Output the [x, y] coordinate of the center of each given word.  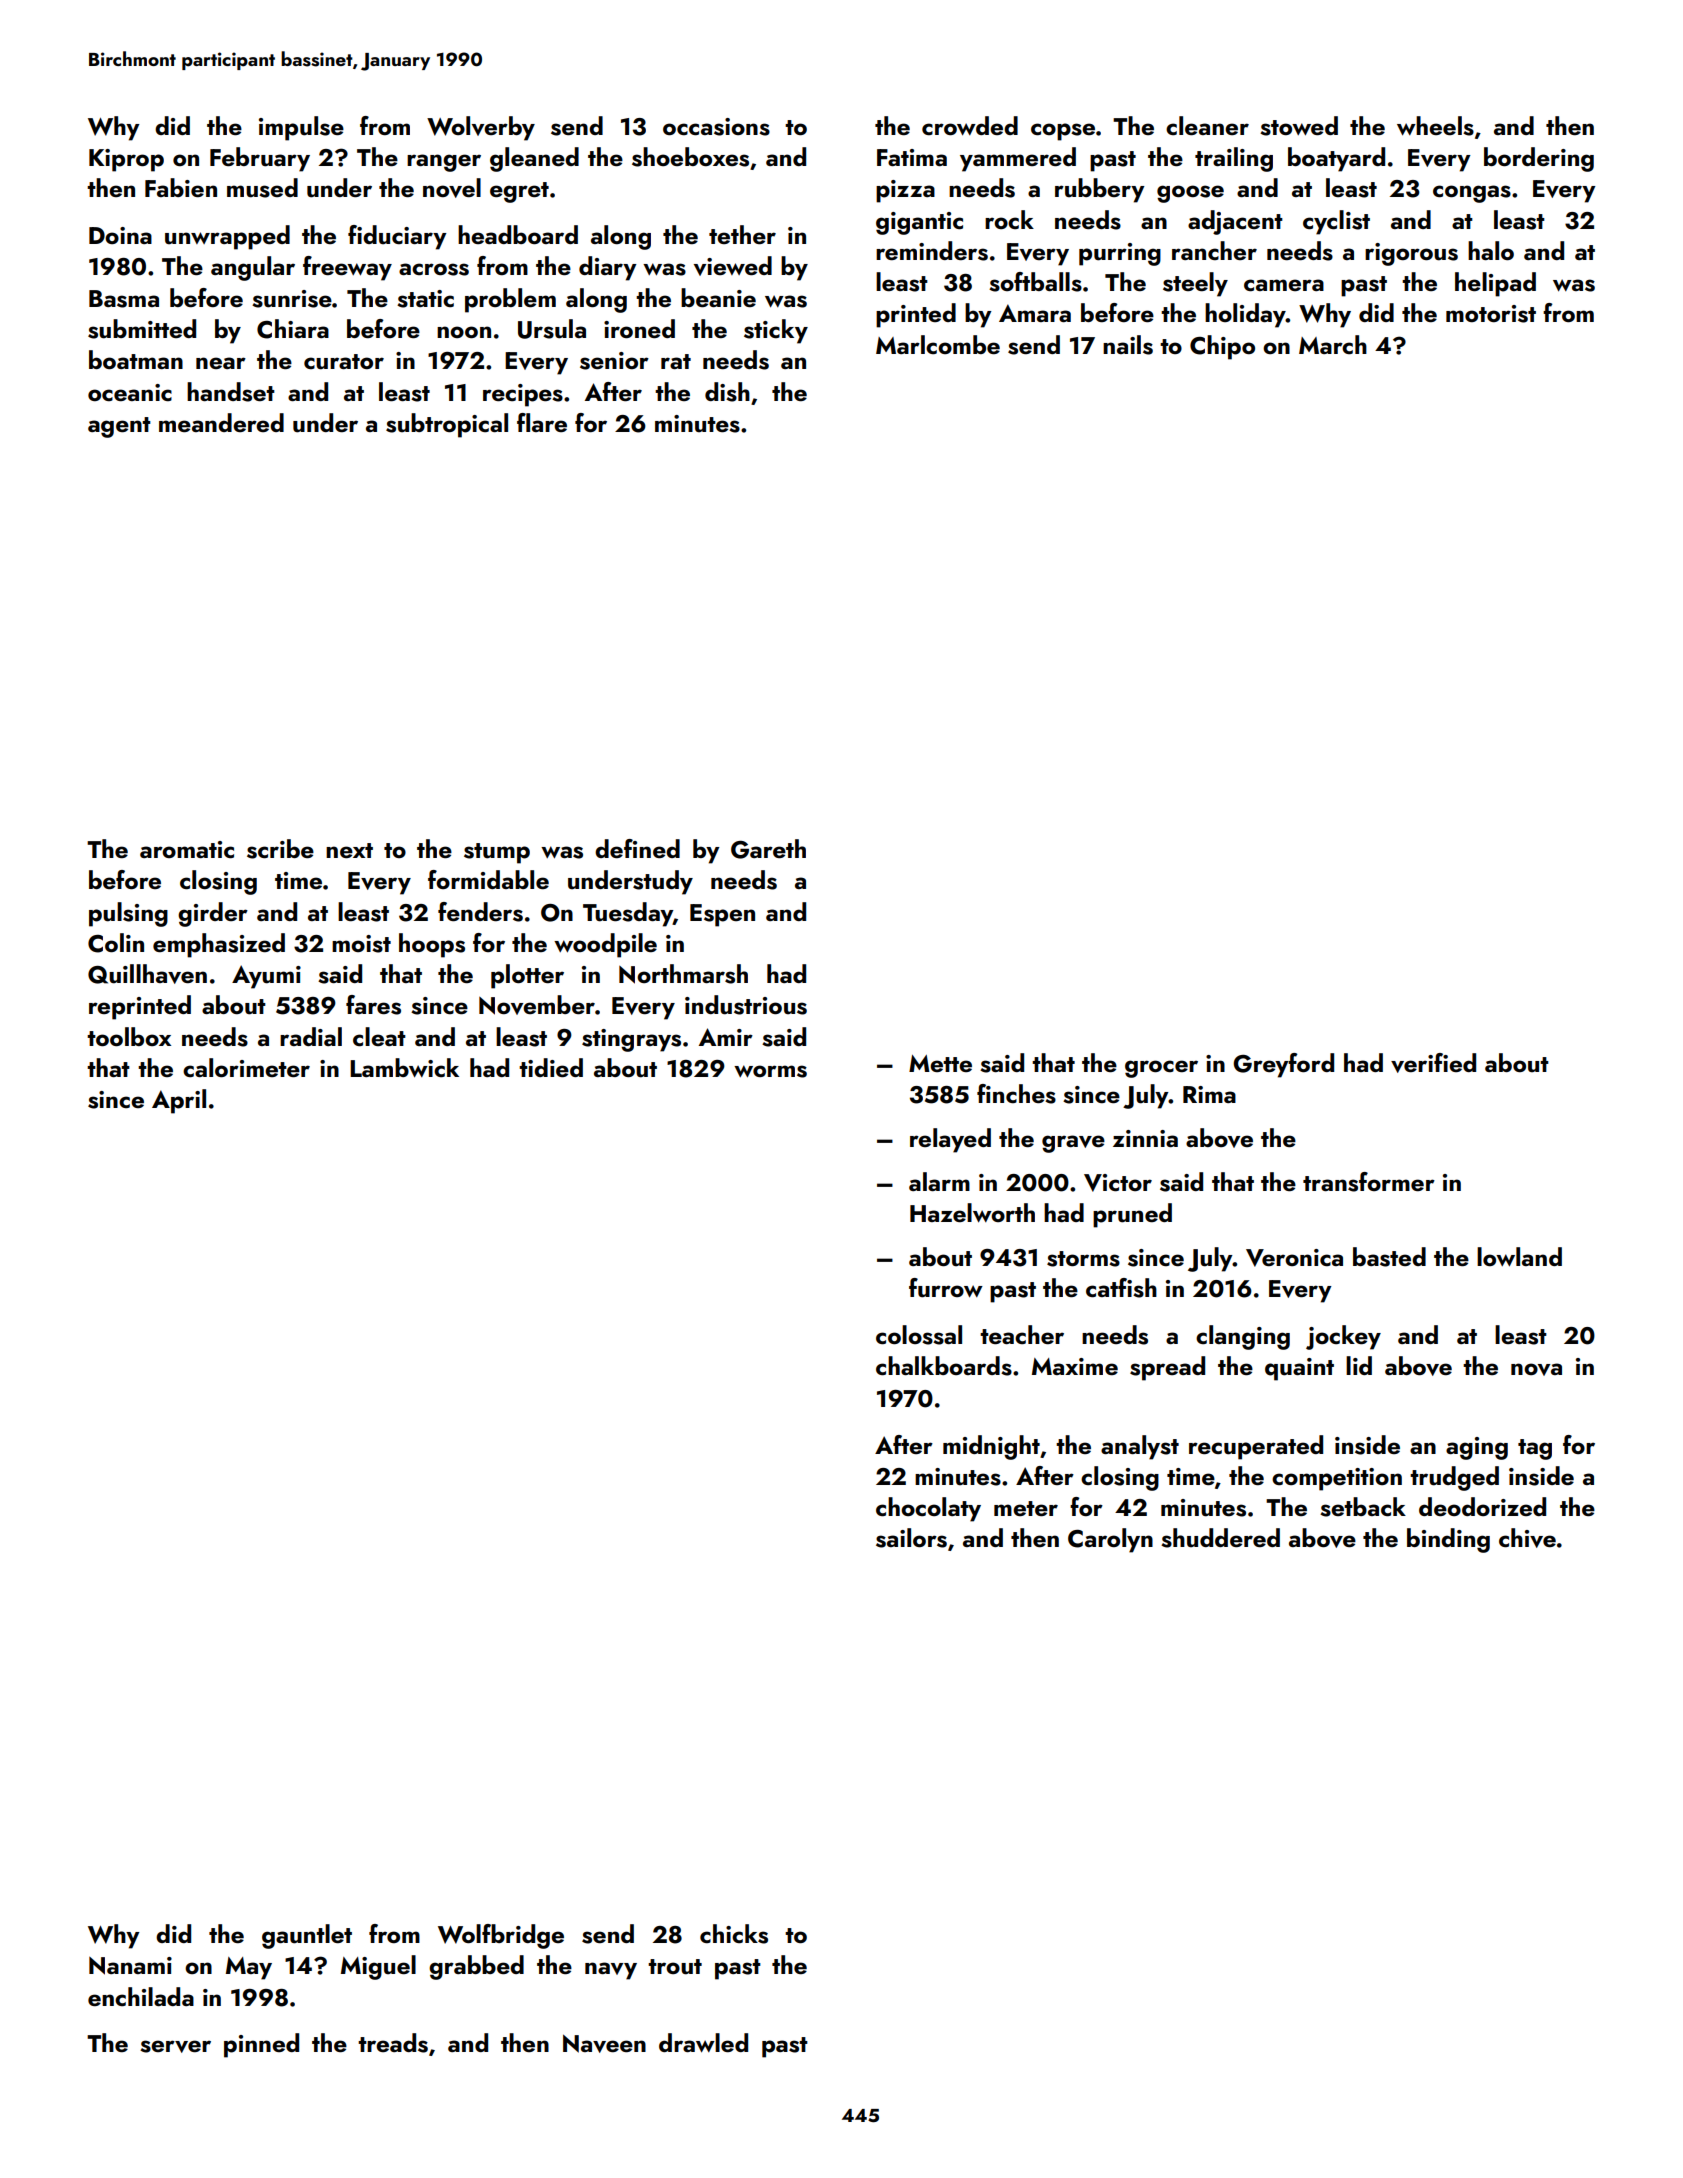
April [179, 1101]
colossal [919, 1335]
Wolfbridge [501, 1936]
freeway [347, 268]
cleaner [1207, 125]
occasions [716, 127]
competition [1337, 1479]
